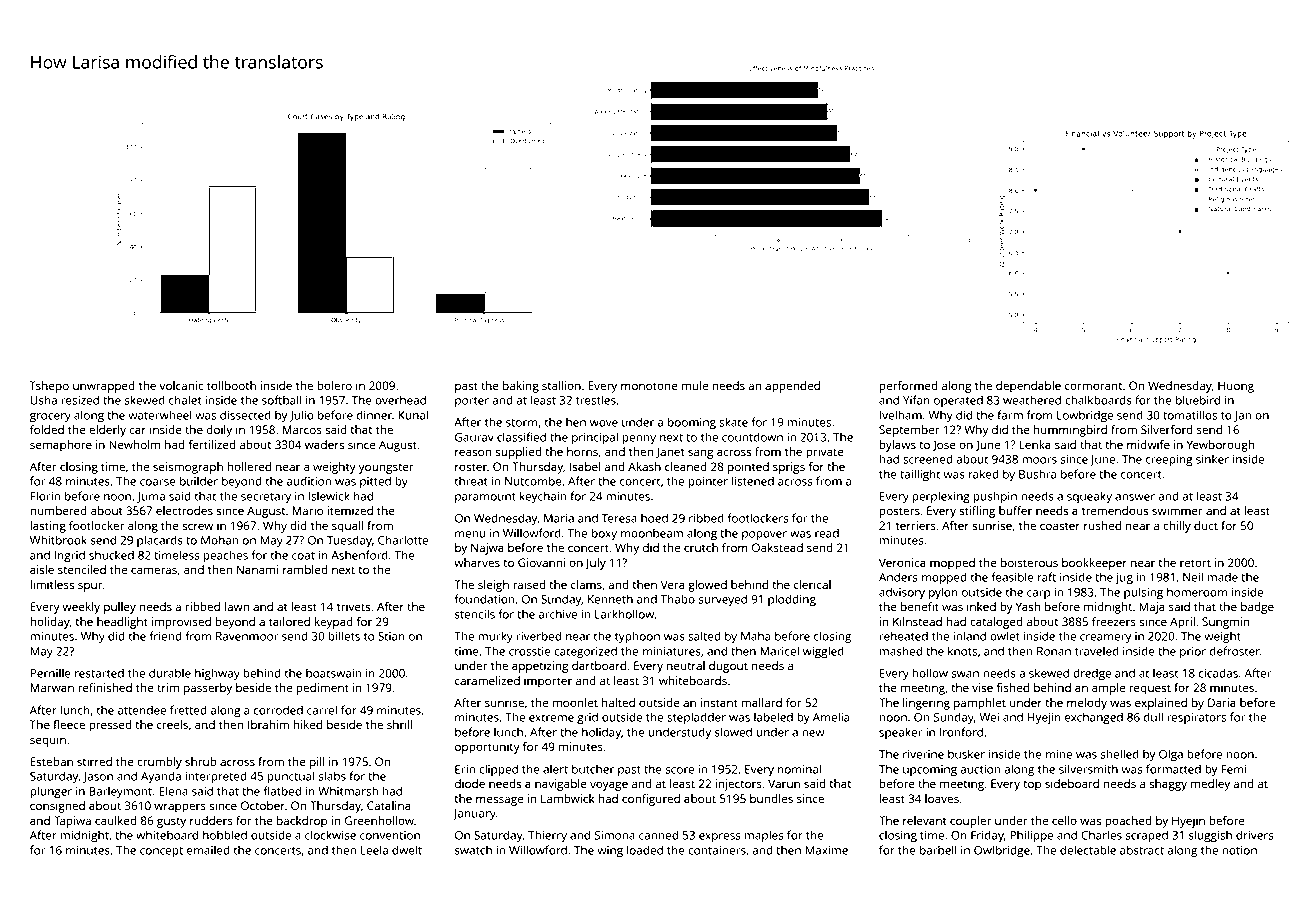 Image resolution: width=1308 pixels, height=924 pixels. I want to click on Tapiwa, so click(72, 822).
